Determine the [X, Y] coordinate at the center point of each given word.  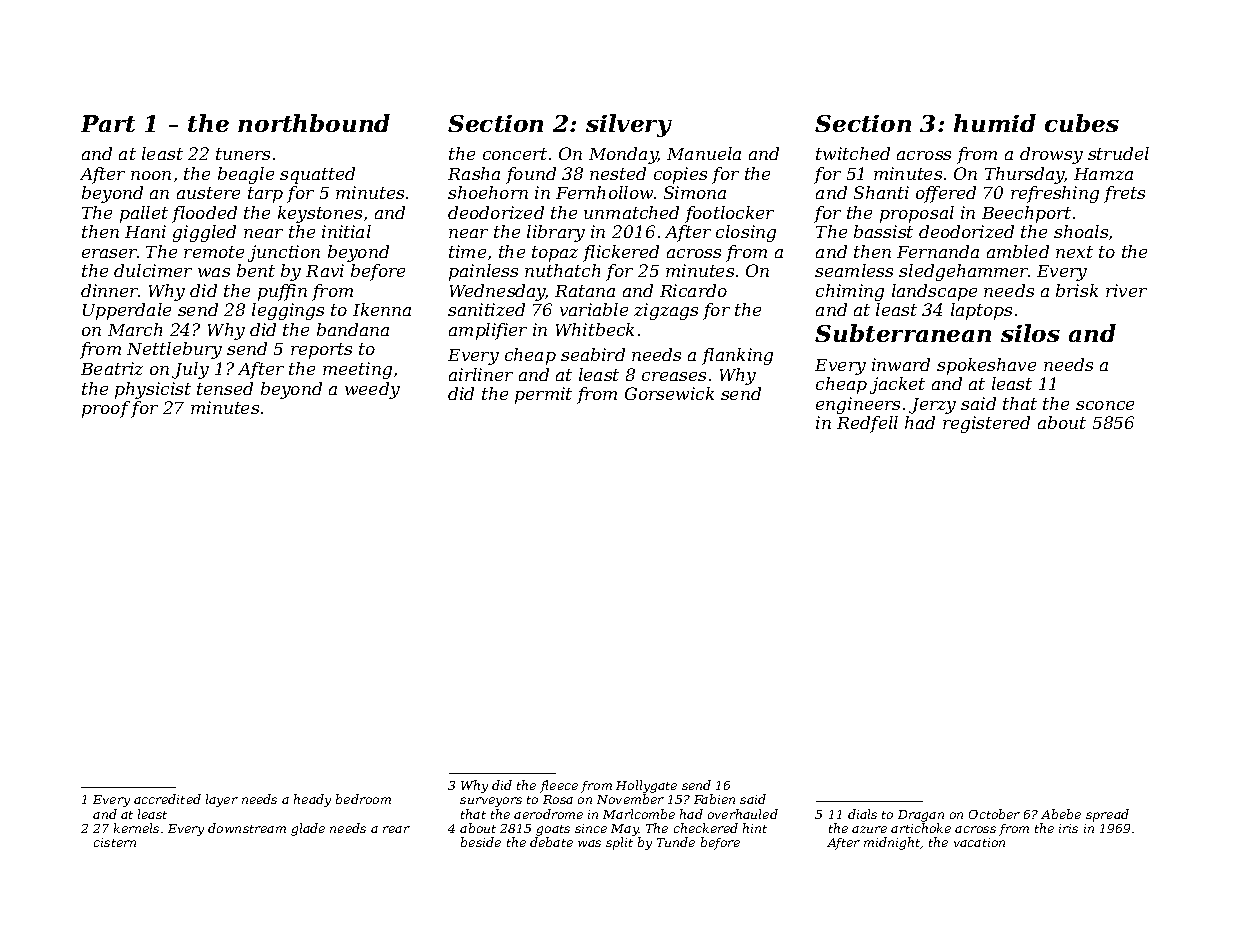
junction [284, 253]
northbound [314, 123]
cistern [115, 842]
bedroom [363, 799]
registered [986, 424]
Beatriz [112, 368]
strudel [1118, 153]
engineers [858, 405]
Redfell [867, 424]
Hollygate [646, 786]
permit [543, 395]
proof [106, 409]
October [994, 814]
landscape [934, 292]
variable [594, 309]
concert [515, 154]
